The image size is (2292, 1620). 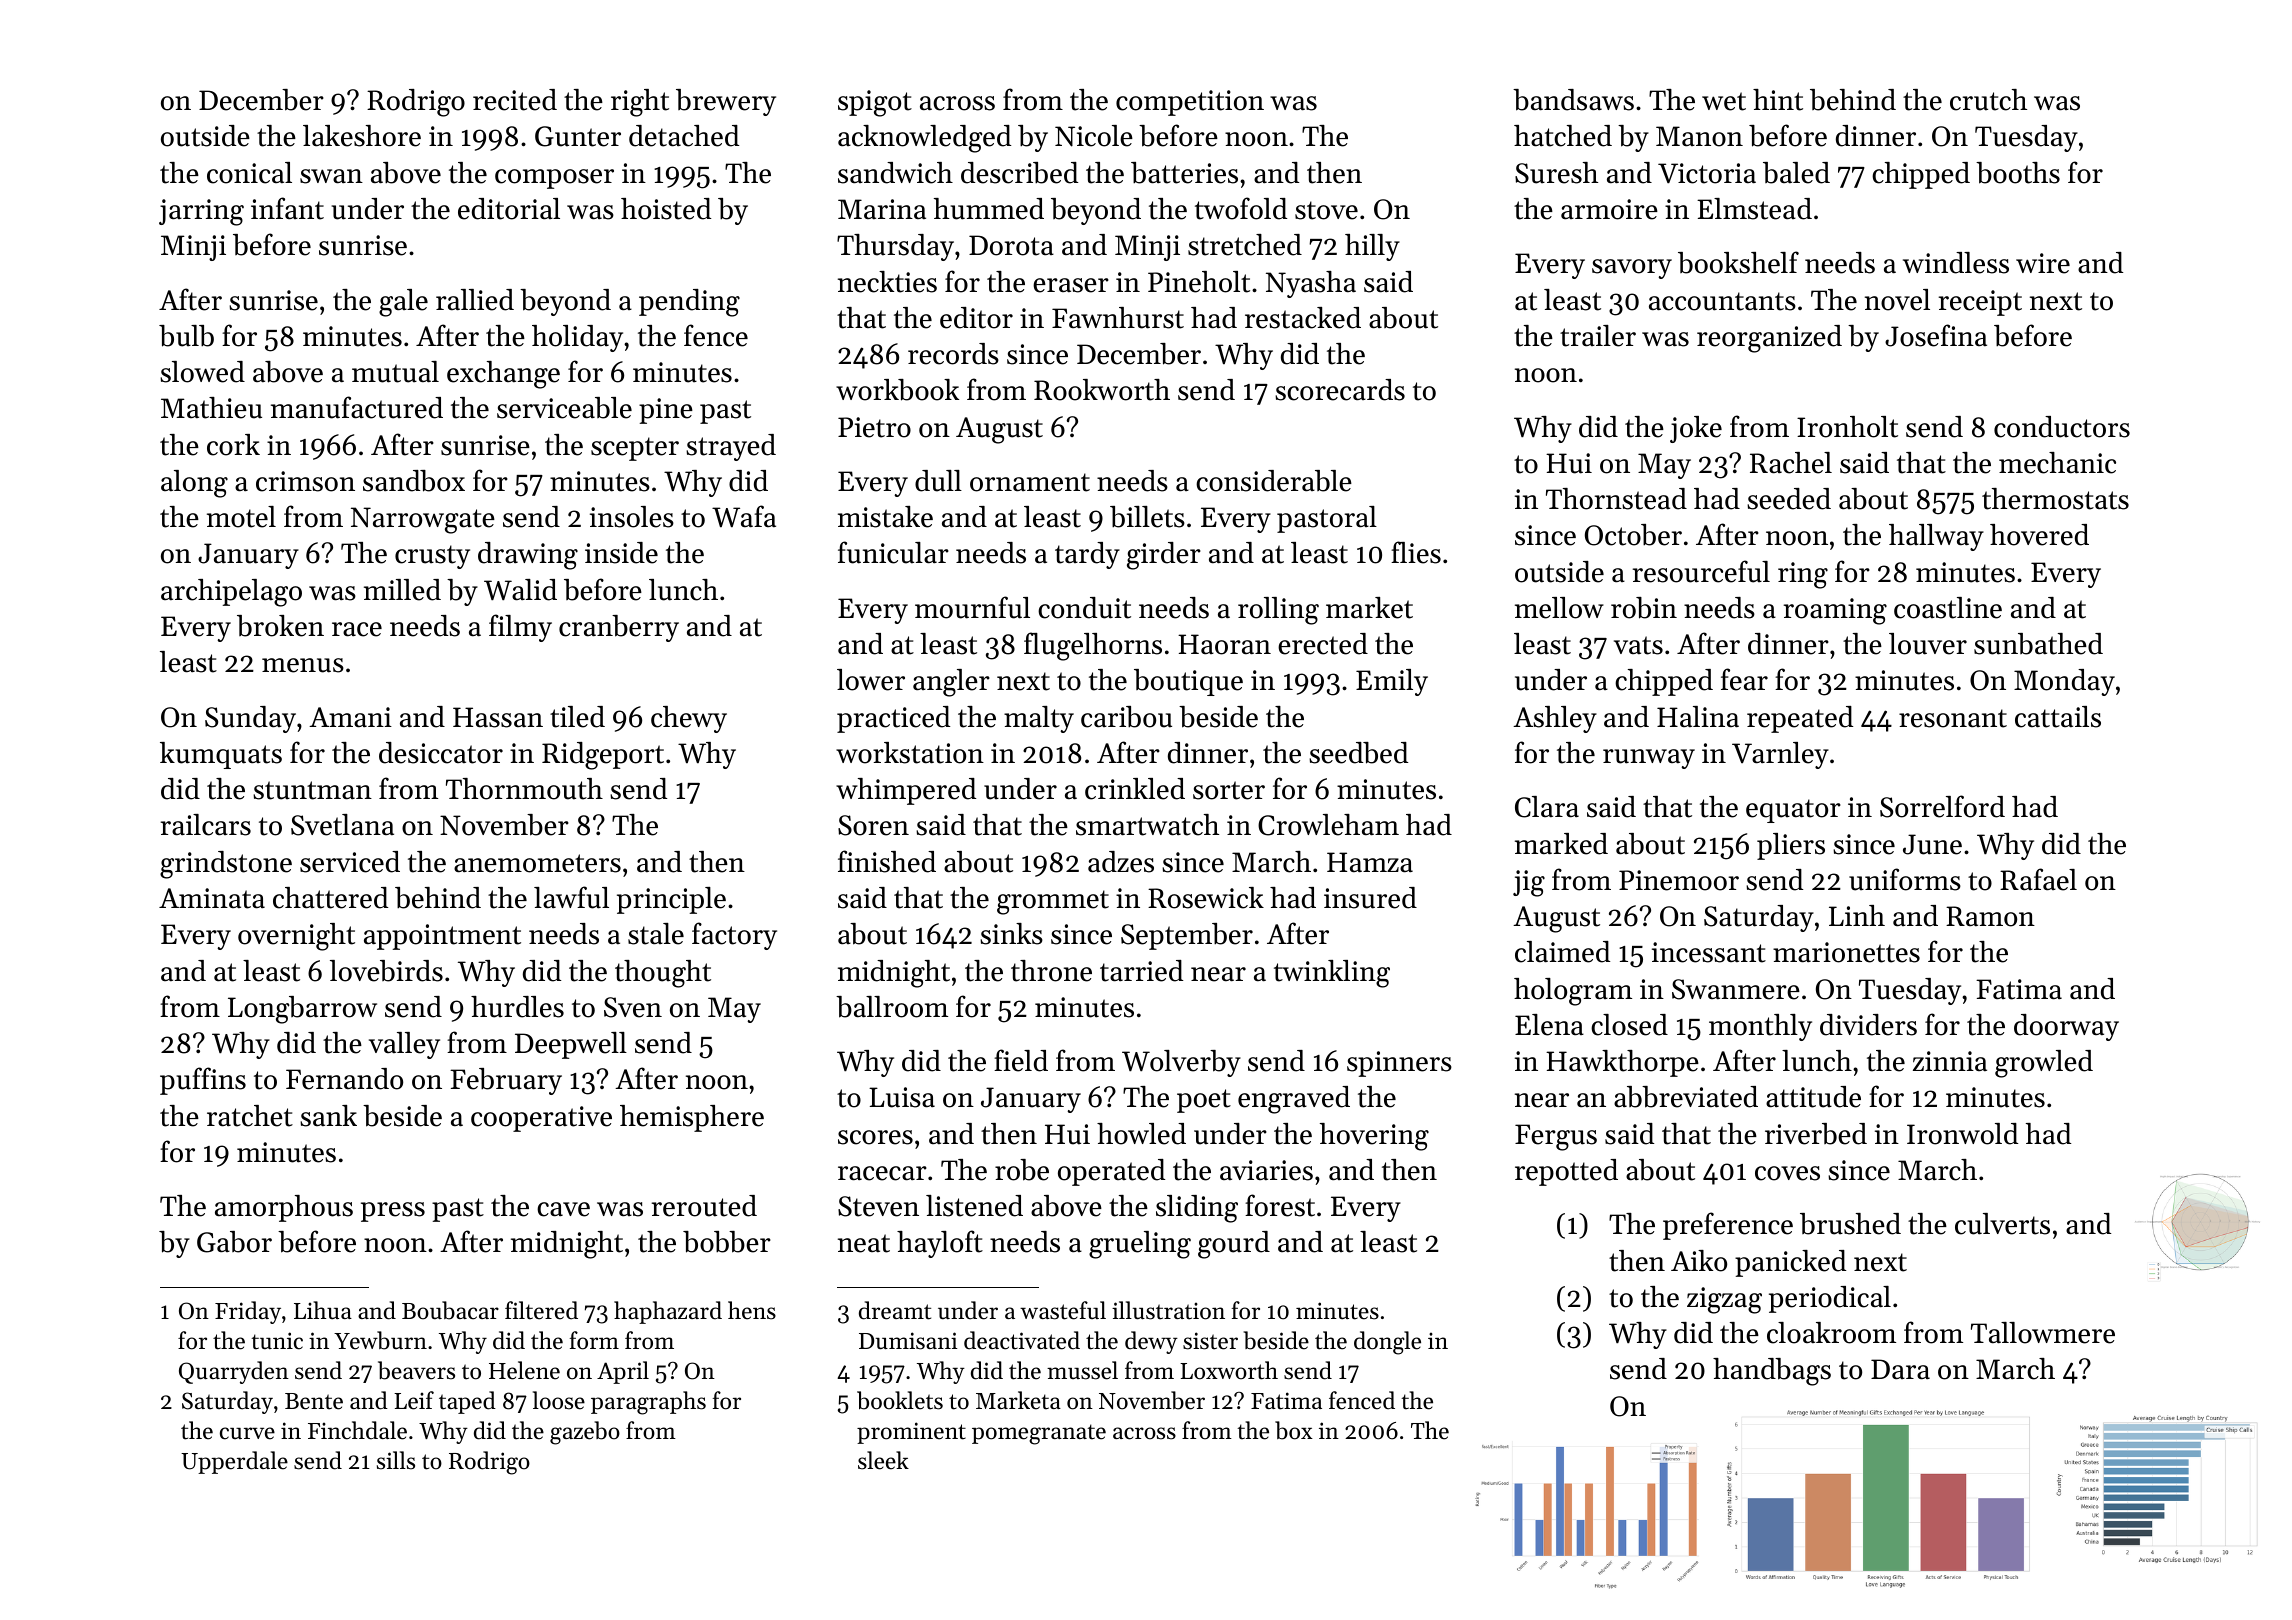 I want to click on zigzag, so click(x=1724, y=1300).
